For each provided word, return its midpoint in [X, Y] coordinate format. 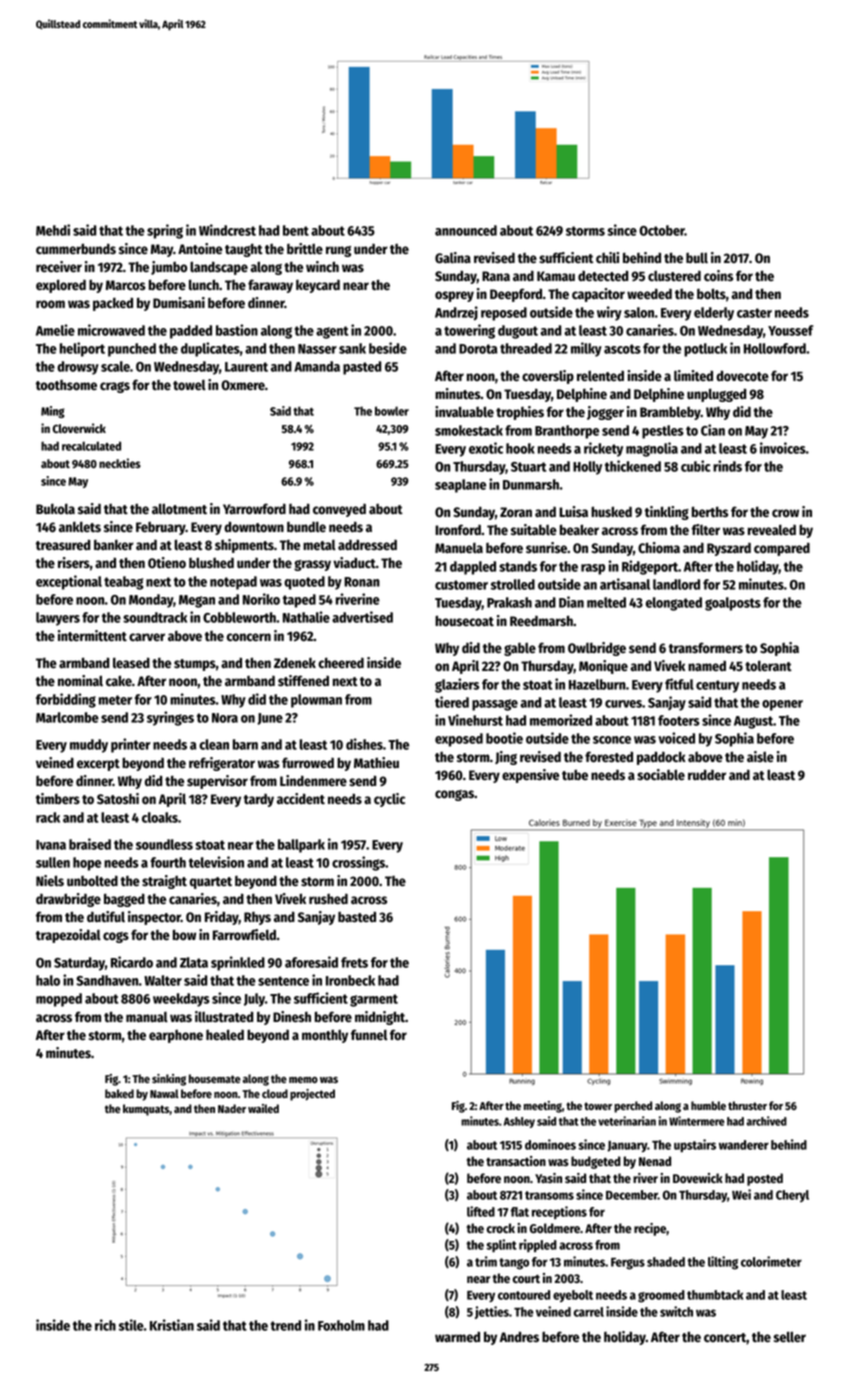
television [216, 862]
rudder [707, 774]
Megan [197, 601]
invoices [783, 448]
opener [782, 705]
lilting [723, 1263]
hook [520, 448]
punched [132, 350]
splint [501, 1246]
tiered [452, 702]
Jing [506, 758]
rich [105, 1325]
